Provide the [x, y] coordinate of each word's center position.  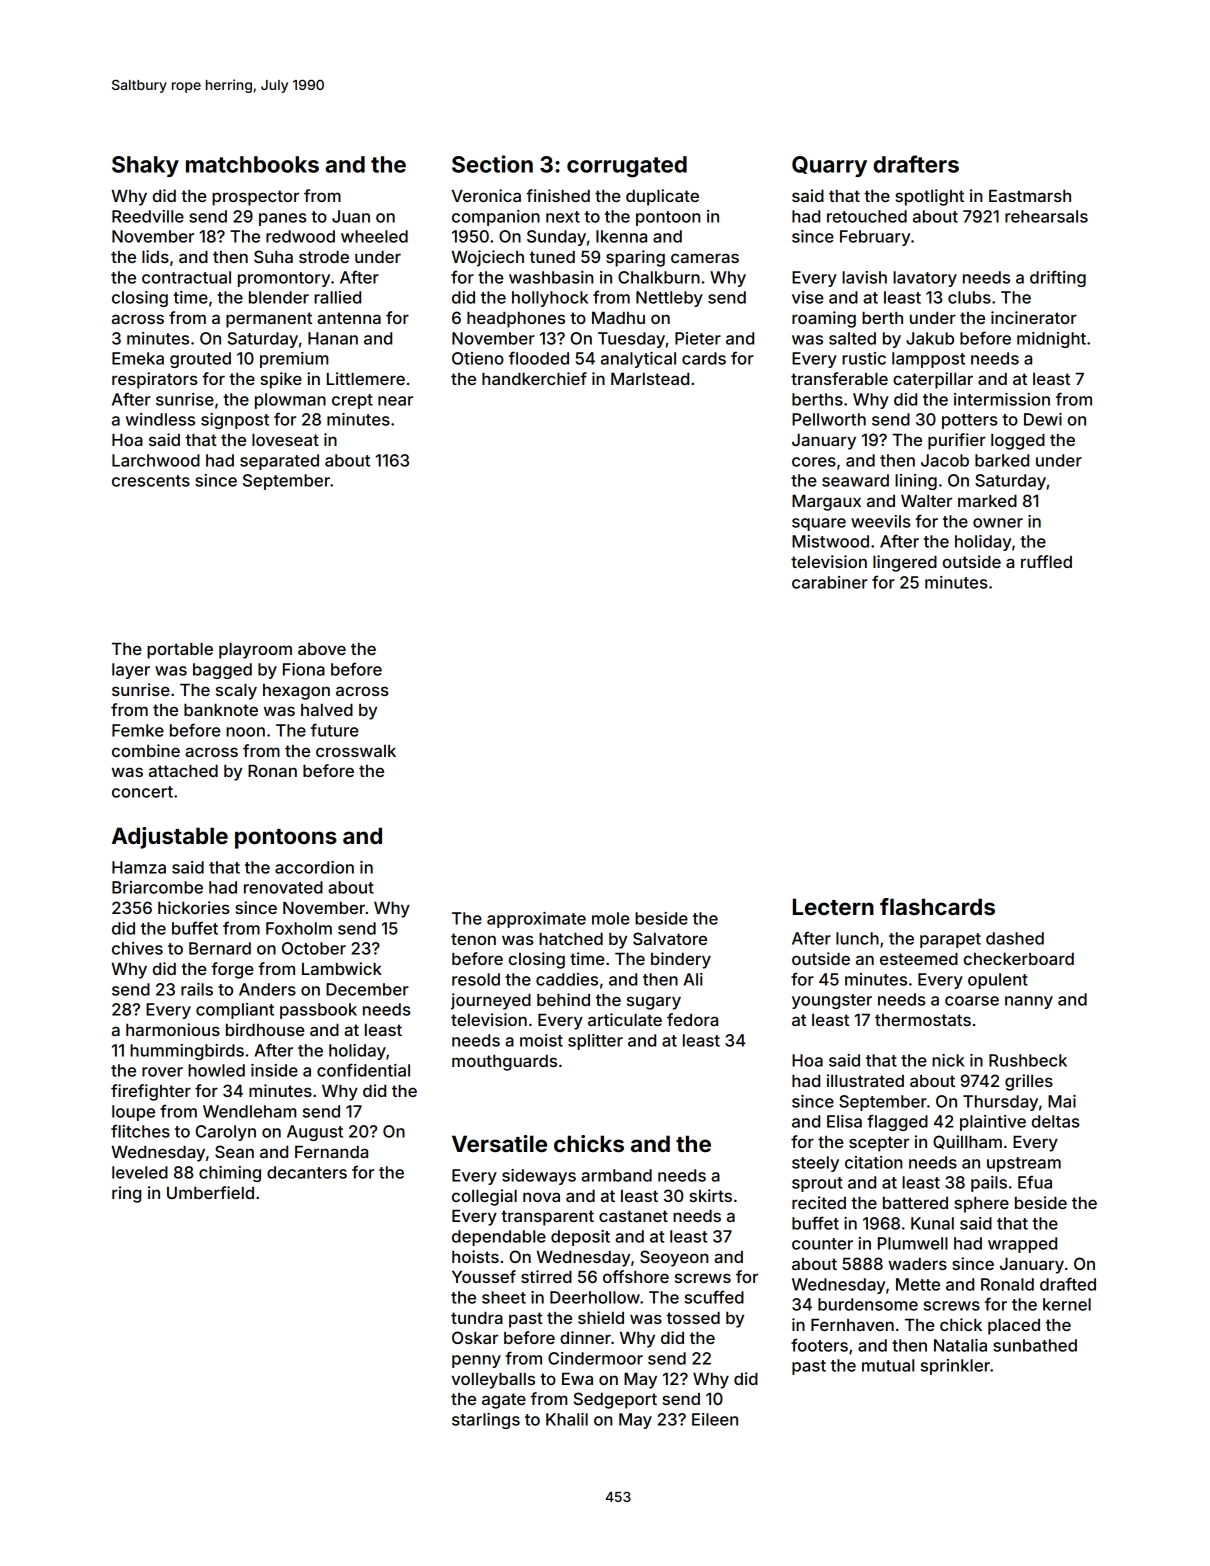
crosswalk [356, 751]
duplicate [662, 197]
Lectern [833, 906]
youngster [832, 1001]
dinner [585, 1337]
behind [563, 999]
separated [279, 462]
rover [162, 1072]
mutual [888, 1365]
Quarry [829, 166]
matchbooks [252, 164]
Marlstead [650, 379]
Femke [138, 730]
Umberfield [210, 1192]
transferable [839, 378]
